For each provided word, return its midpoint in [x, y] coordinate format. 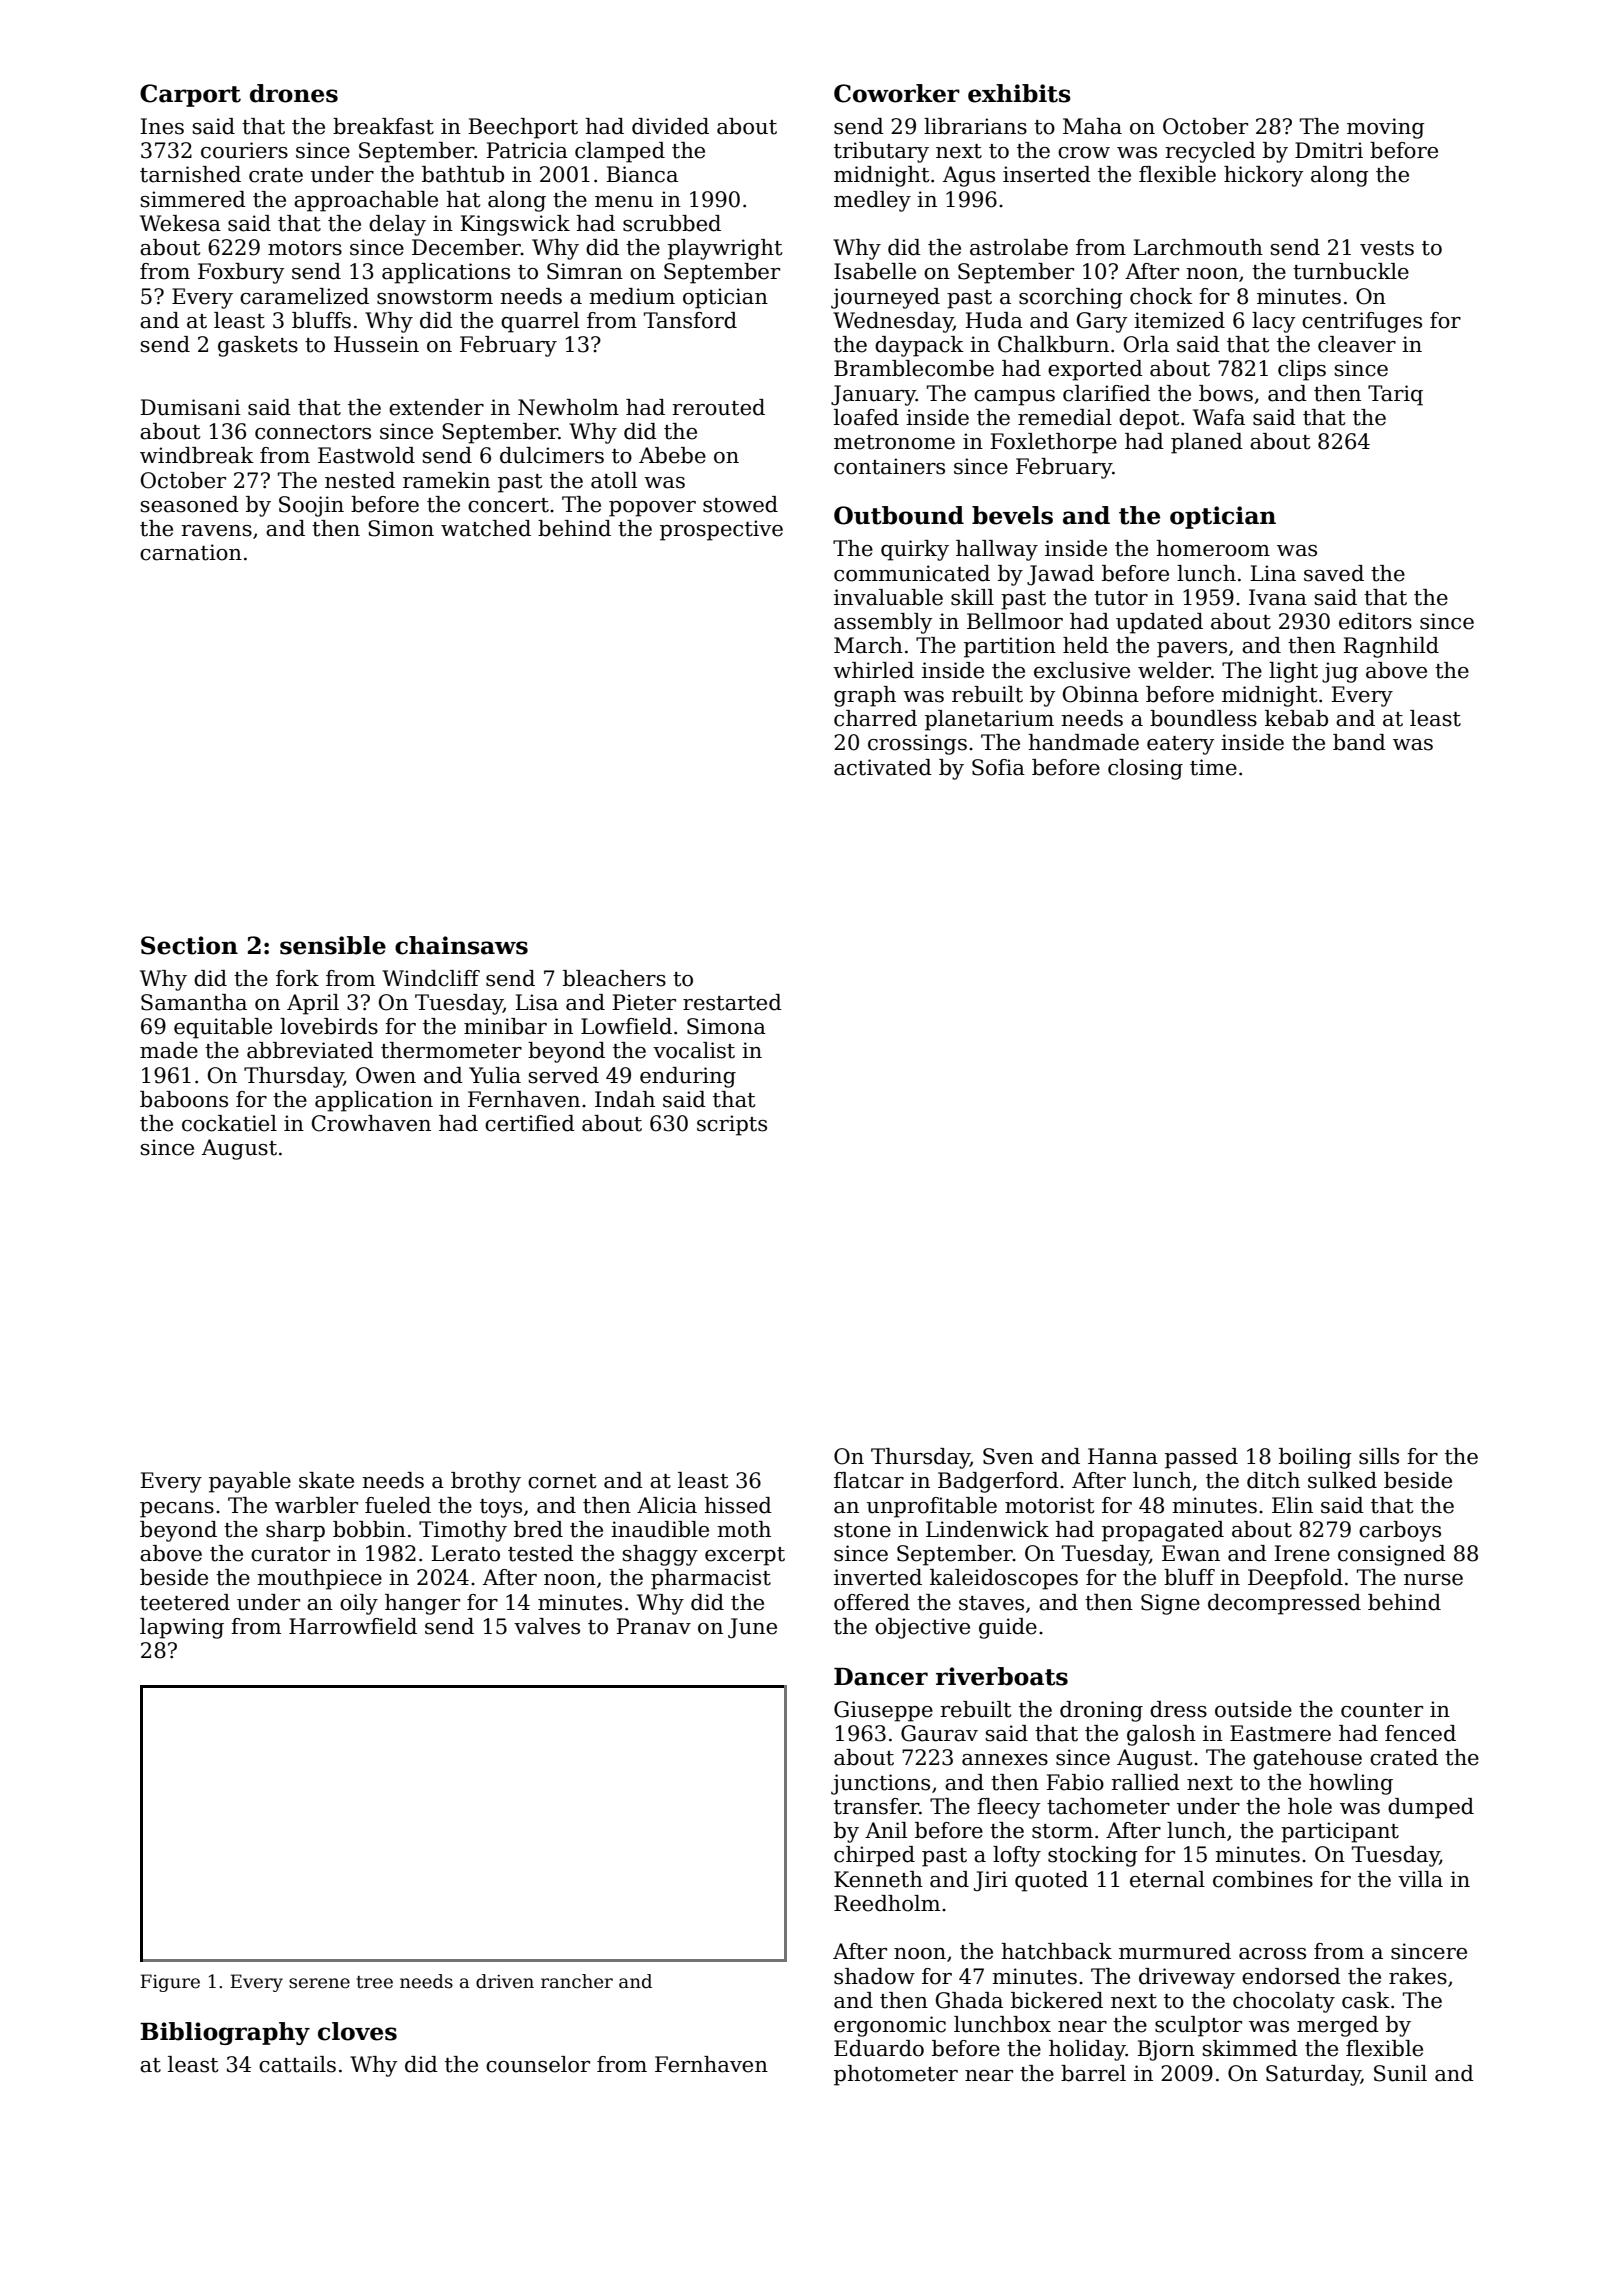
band [1359, 742]
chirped [874, 1856]
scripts [732, 1125]
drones [294, 93]
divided [670, 126]
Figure [170, 1983]
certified [530, 1123]
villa [1420, 1879]
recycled [1210, 152]
